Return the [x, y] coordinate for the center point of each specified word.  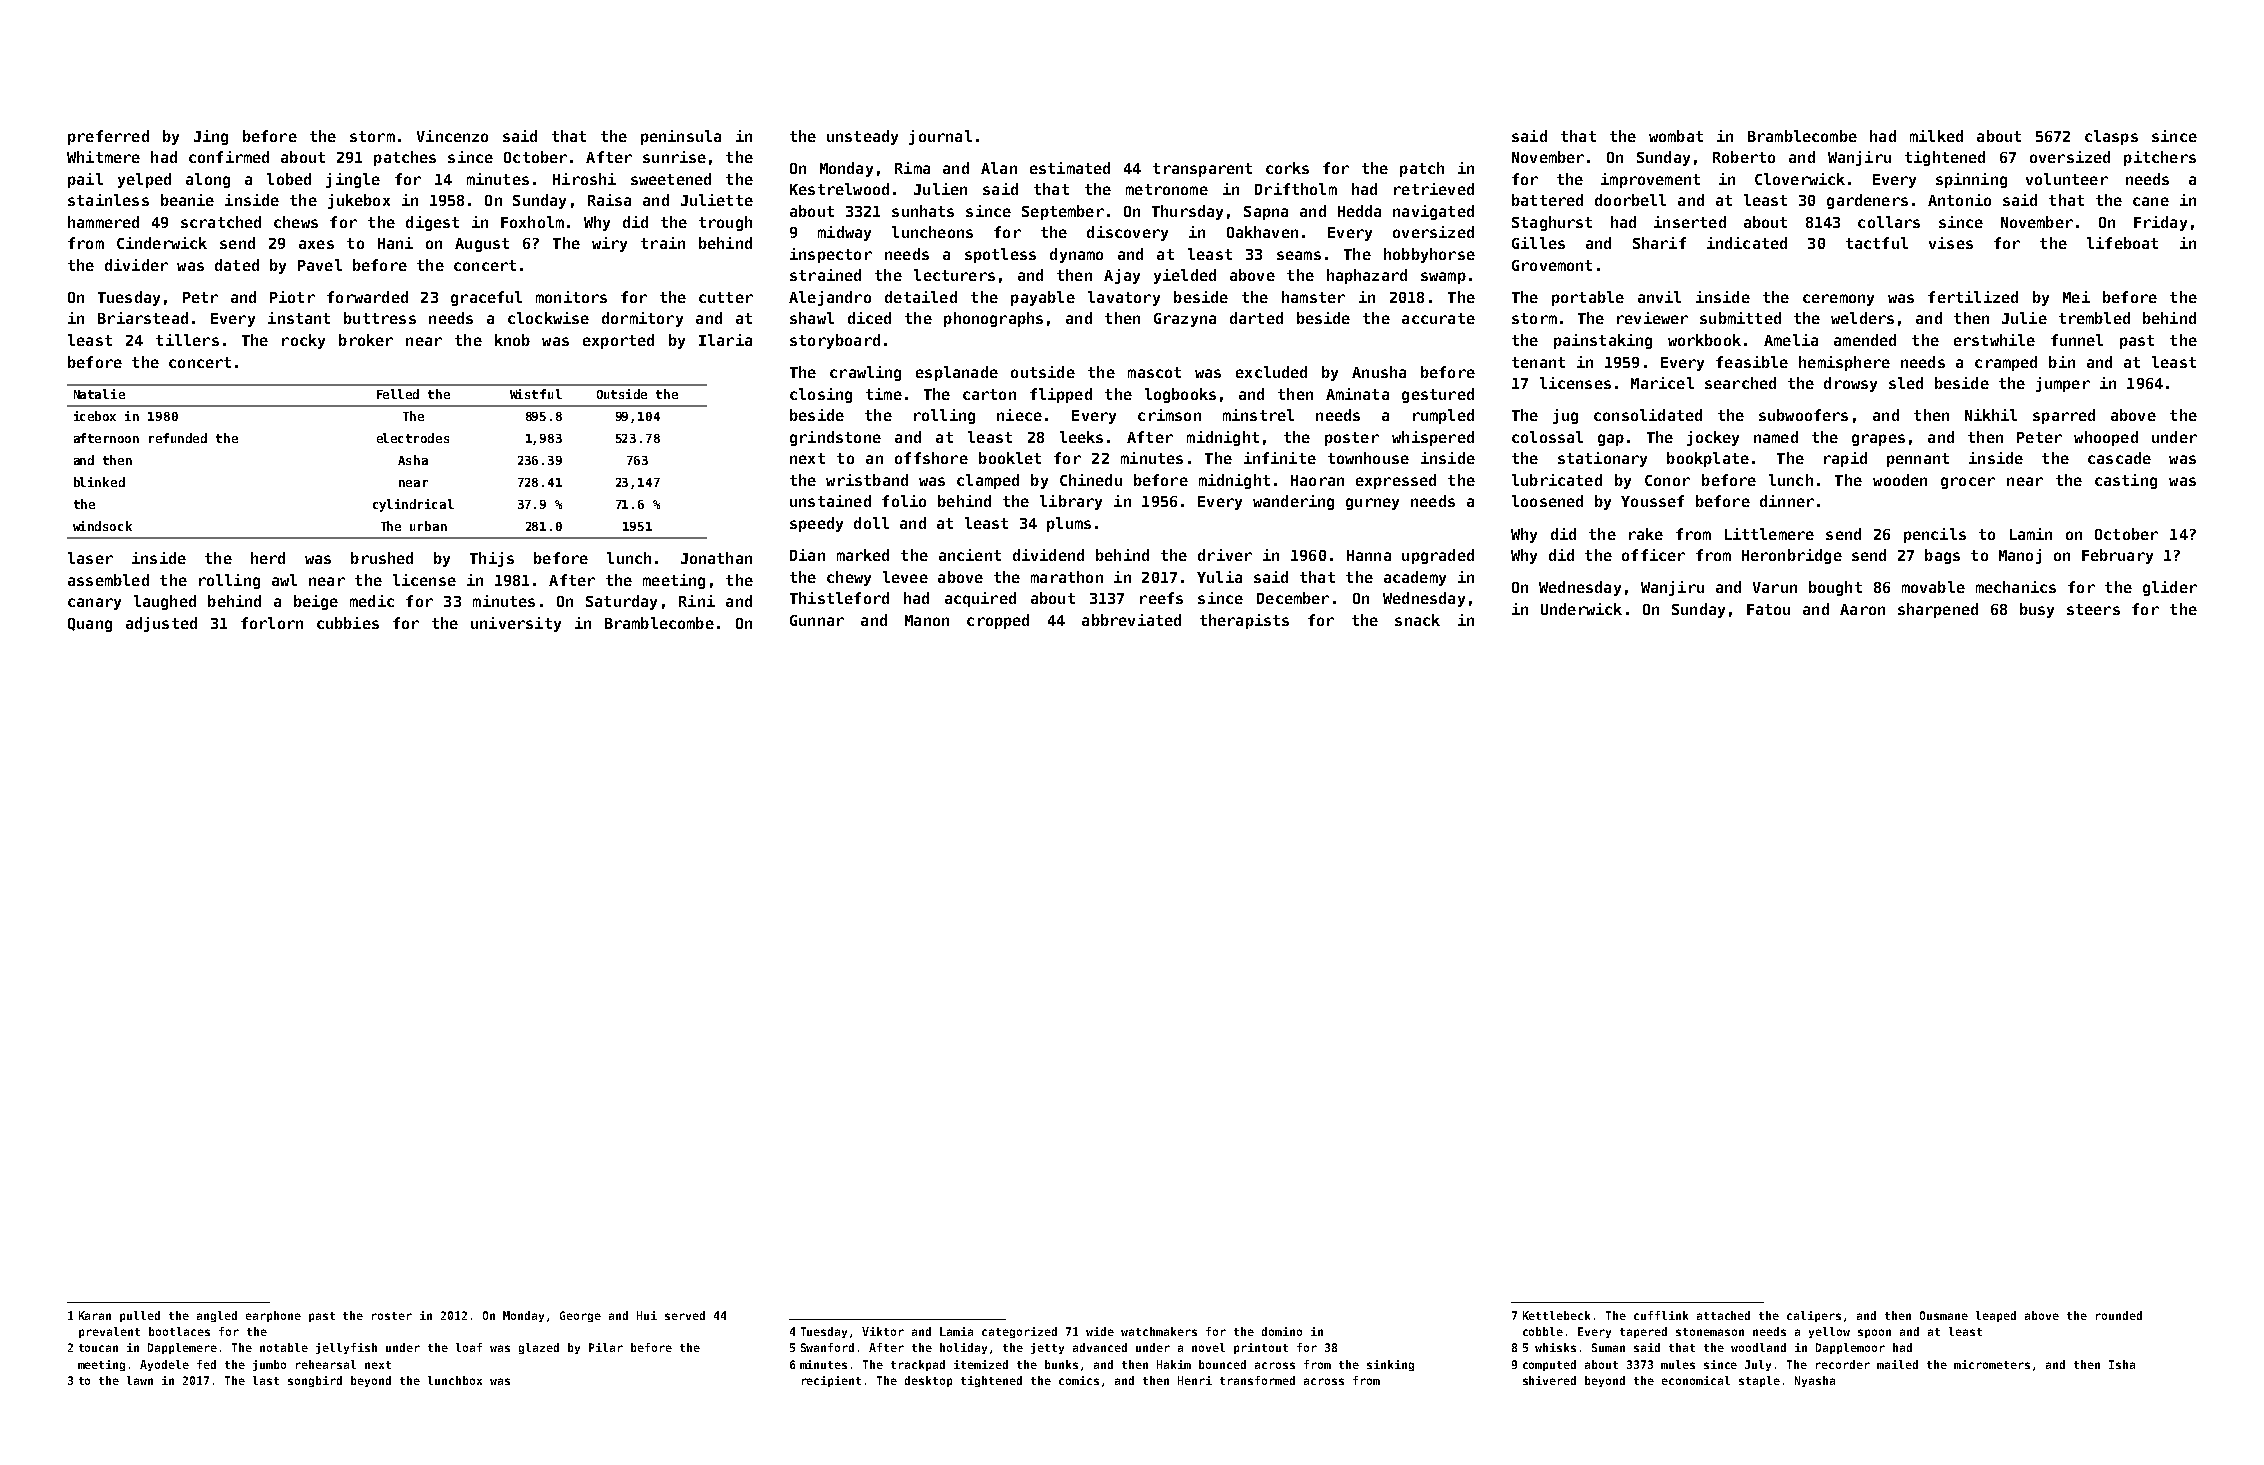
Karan [95, 1315]
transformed [1257, 1380]
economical [1696, 1380]
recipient [831, 1381]
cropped [998, 621]
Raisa [609, 200]
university [516, 624]
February [2117, 556]
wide [1100, 1331]
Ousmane [1944, 1315]
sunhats [923, 211]
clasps [2111, 137]
